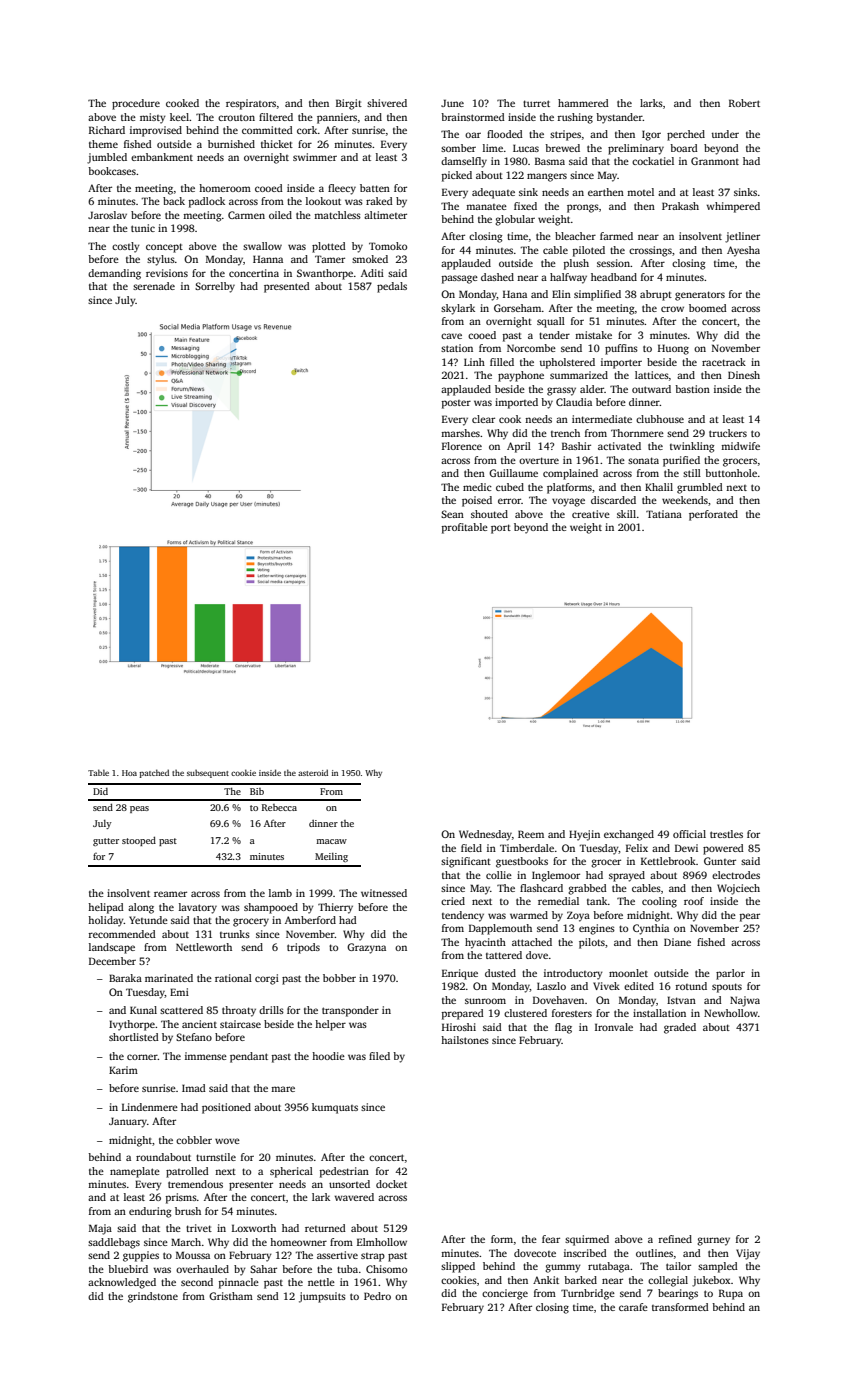 The image size is (849, 1400). What do you see at coordinates (153, 1297) in the screenshot?
I see `grindstone` at bounding box center [153, 1297].
